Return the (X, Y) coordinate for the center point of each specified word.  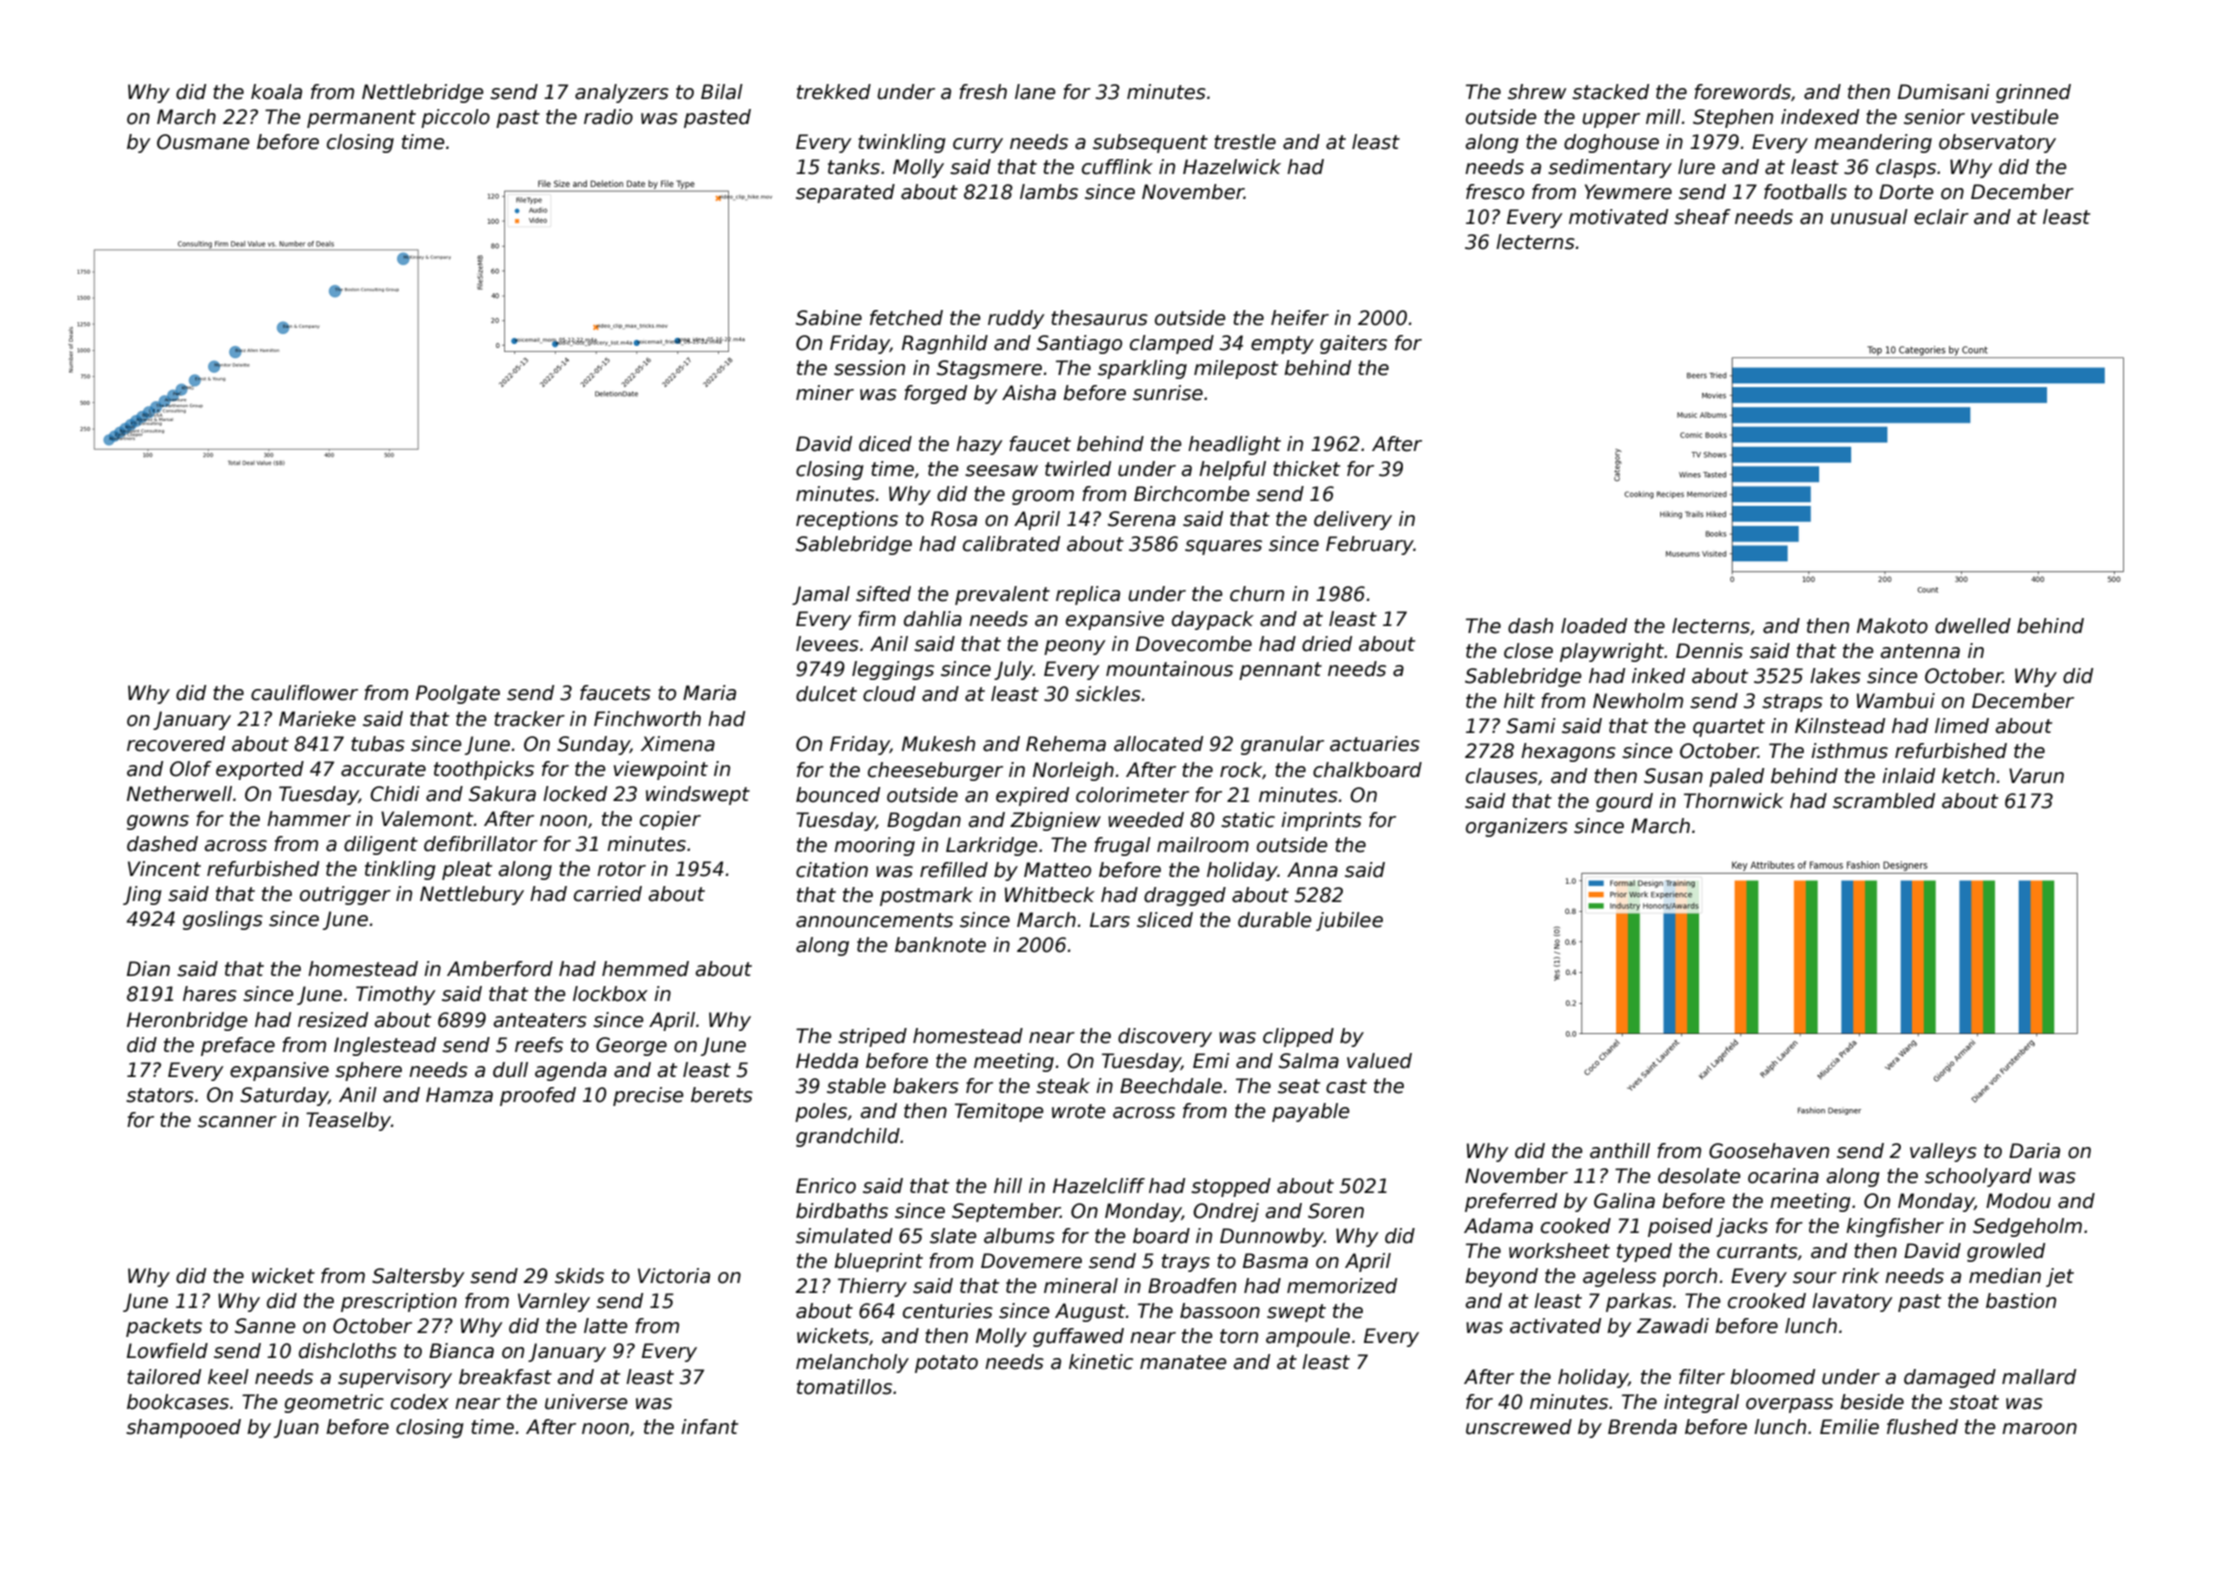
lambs (1049, 192)
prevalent (1002, 595)
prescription (399, 1302)
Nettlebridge (423, 93)
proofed (538, 1096)
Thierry (872, 1287)
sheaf (1702, 217)
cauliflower (304, 693)
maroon (2039, 1429)
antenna (1920, 651)
